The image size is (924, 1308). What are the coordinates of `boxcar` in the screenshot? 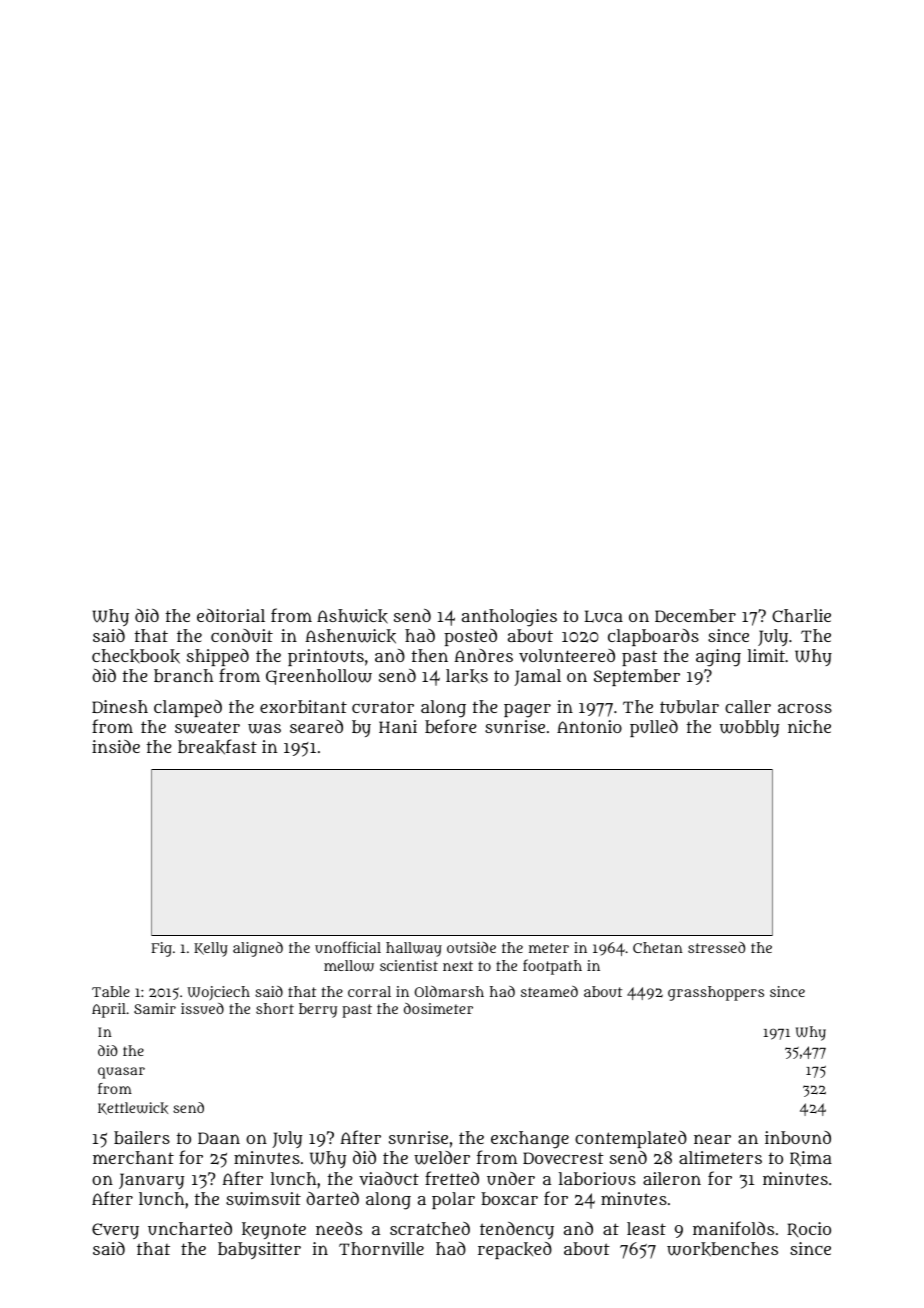 It's located at (509, 1198).
